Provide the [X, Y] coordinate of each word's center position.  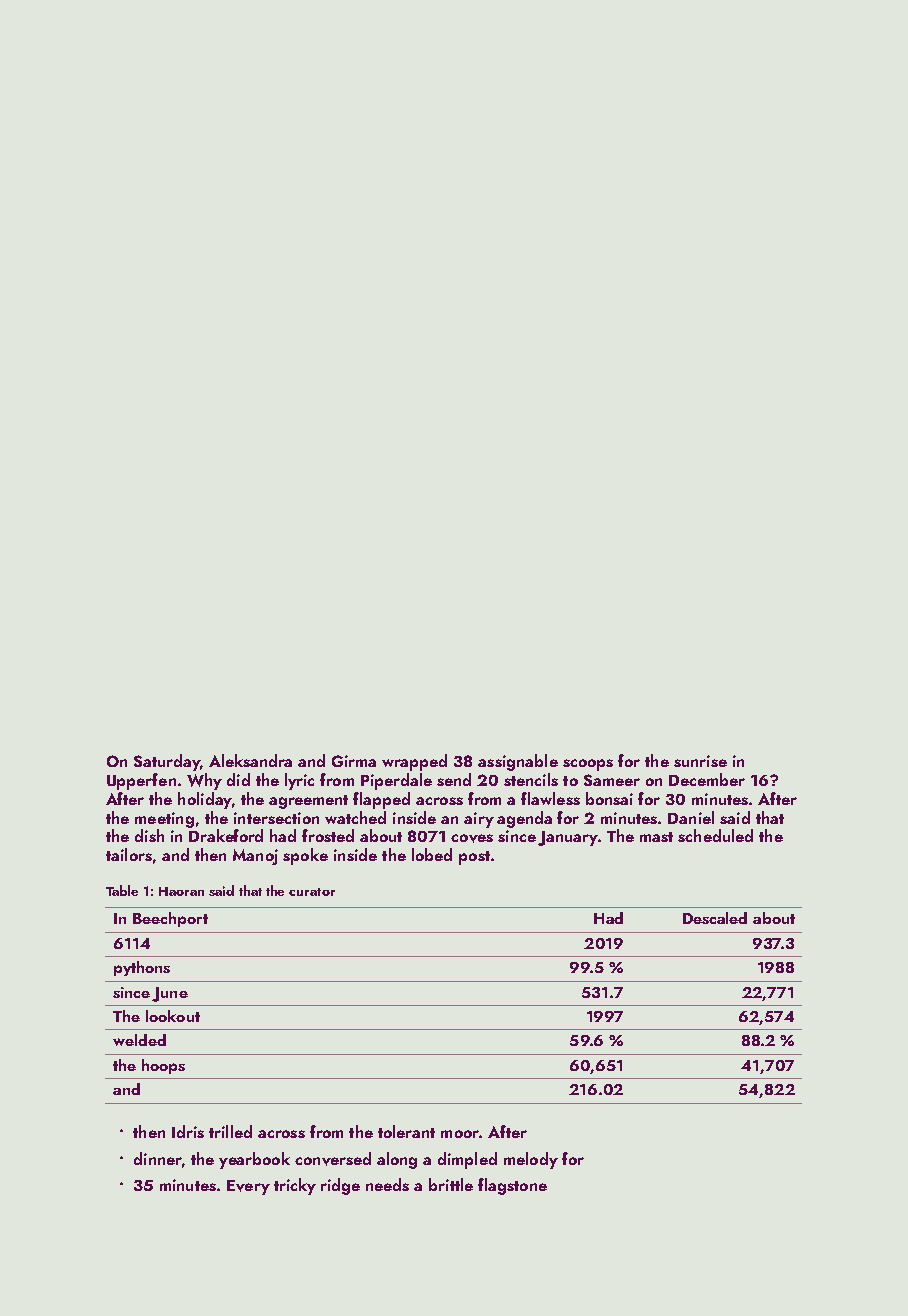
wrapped [414, 762]
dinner [158, 1158]
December [707, 779]
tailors [129, 854]
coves [472, 838]
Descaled [715, 918]
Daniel [691, 817]
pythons [142, 968]
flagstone [512, 1186]
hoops [163, 1066]
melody [531, 1160]
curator [312, 892]
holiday [205, 800]
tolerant [406, 1131]
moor [460, 1134]
